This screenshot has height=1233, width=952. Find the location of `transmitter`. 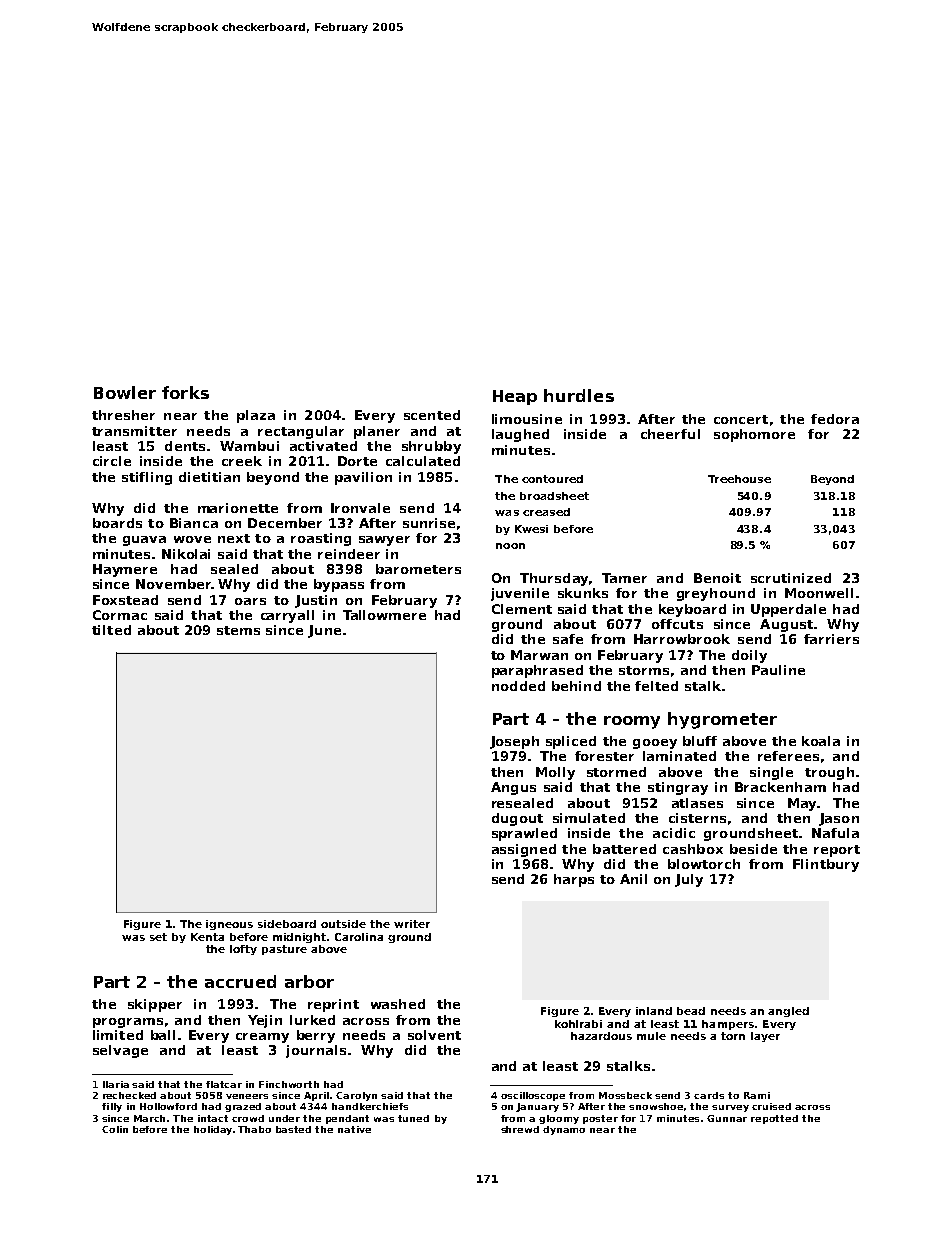

transmitter is located at coordinates (134, 431).
